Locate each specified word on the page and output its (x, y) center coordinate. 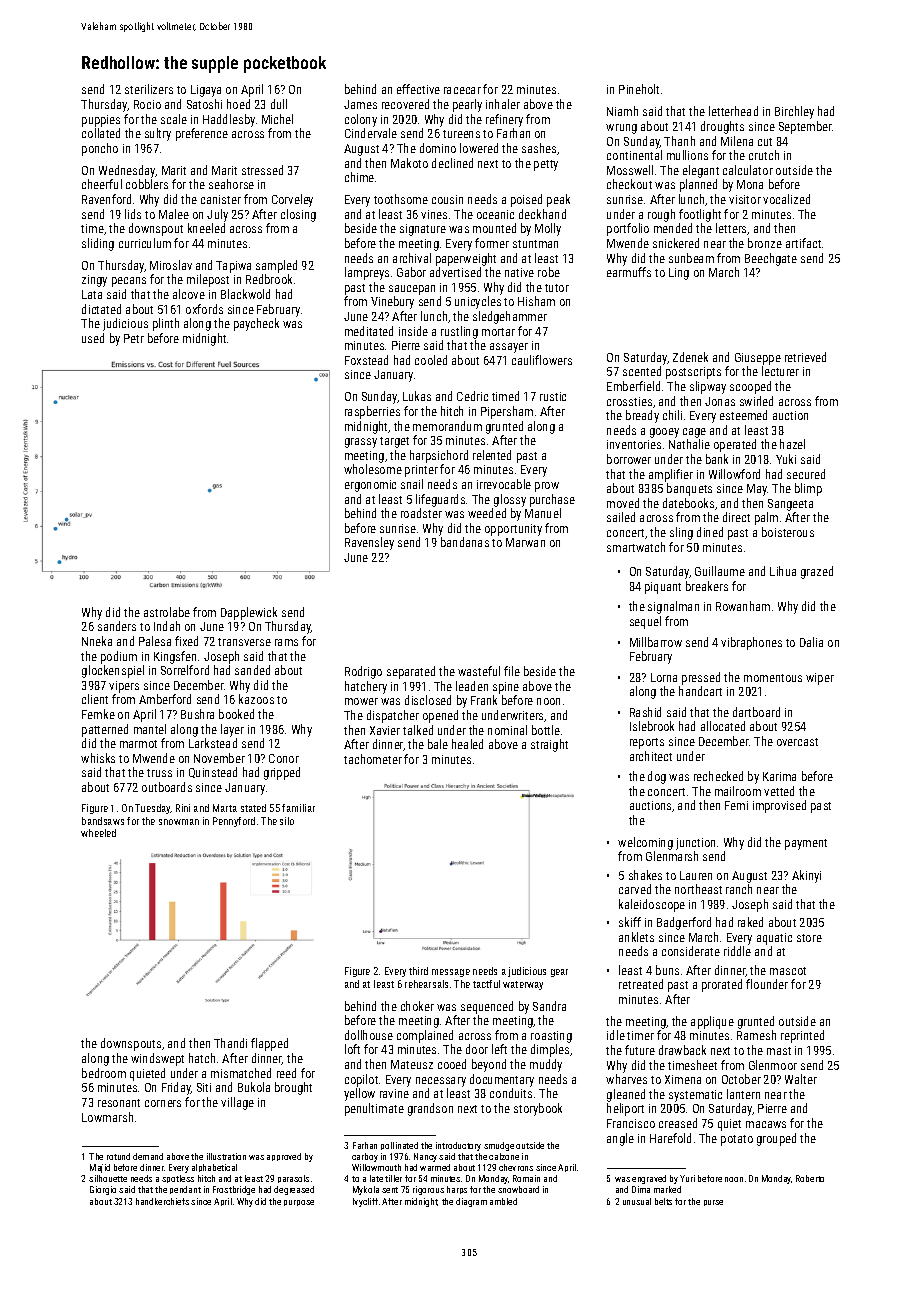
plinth (166, 324)
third (418, 971)
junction (695, 844)
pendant (185, 1190)
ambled (503, 1201)
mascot (788, 971)
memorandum (447, 426)
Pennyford (234, 822)
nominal (507, 730)
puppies (101, 121)
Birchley (794, 112)
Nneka (97, 641)
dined (710, 532)
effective (418, 89)
